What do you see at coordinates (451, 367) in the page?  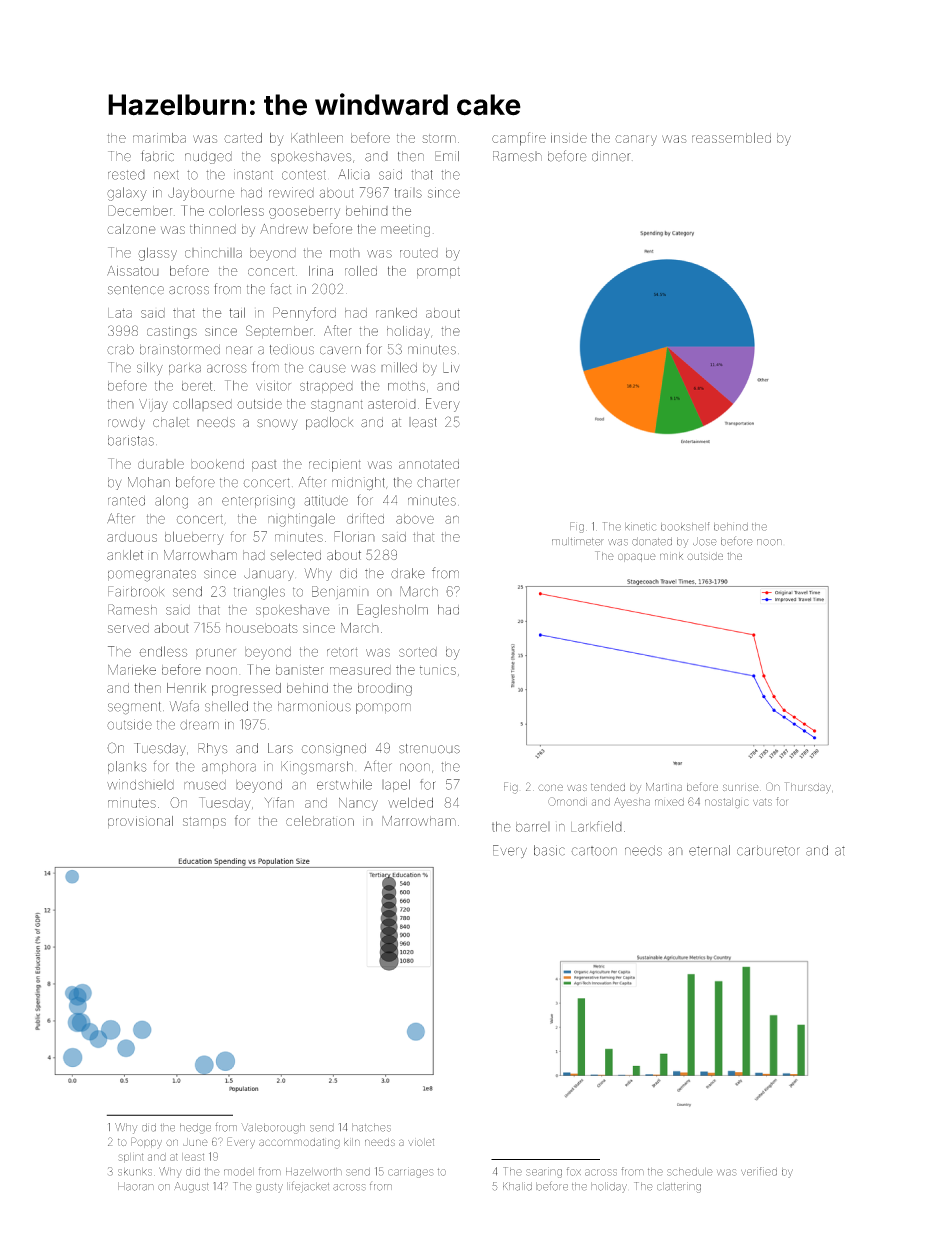 I see `Liv` at bounding box center [451, 367].
